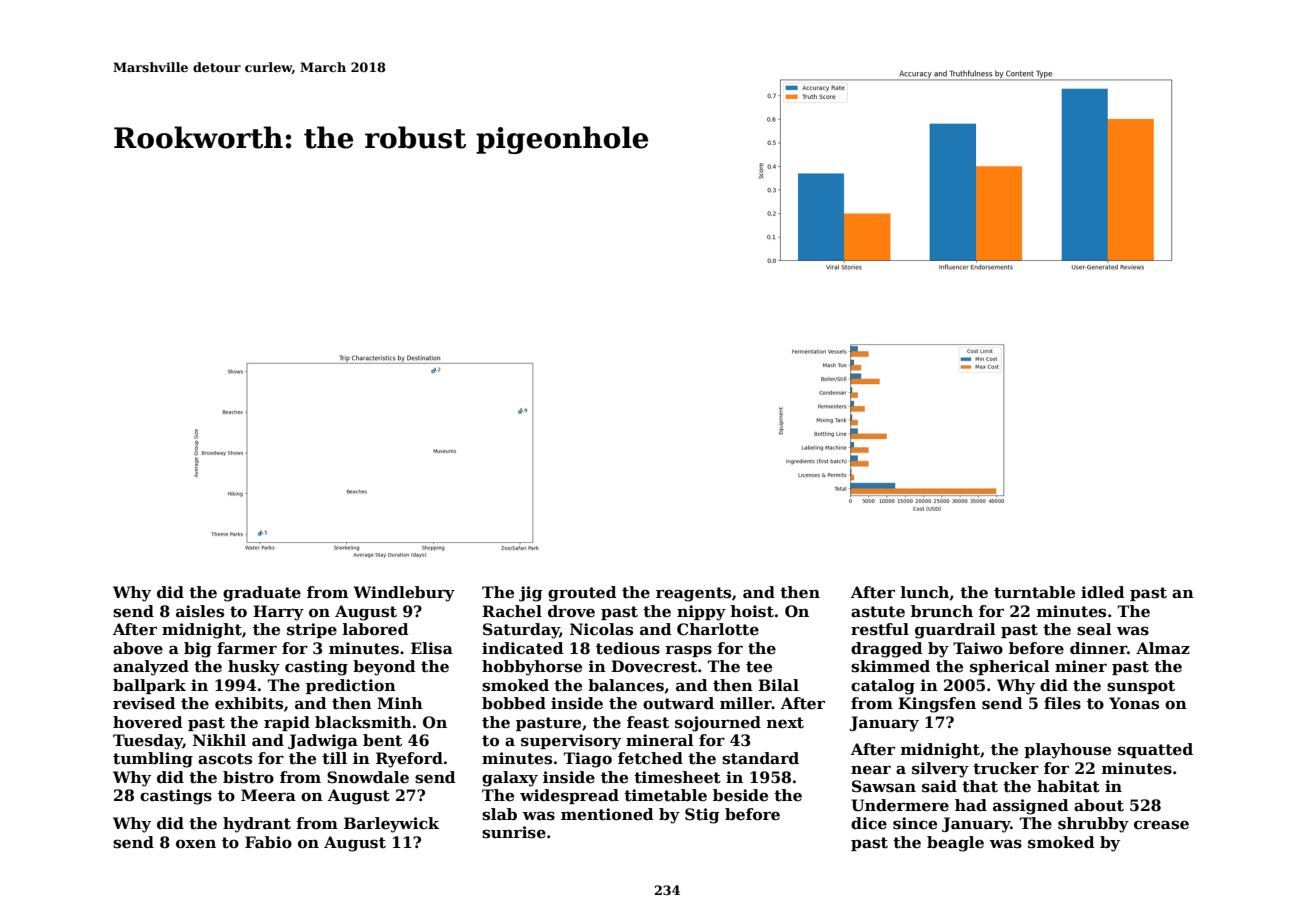 The height and width of the image is (924, 1308). I want to click on Snowdale, so click(368, 777).
